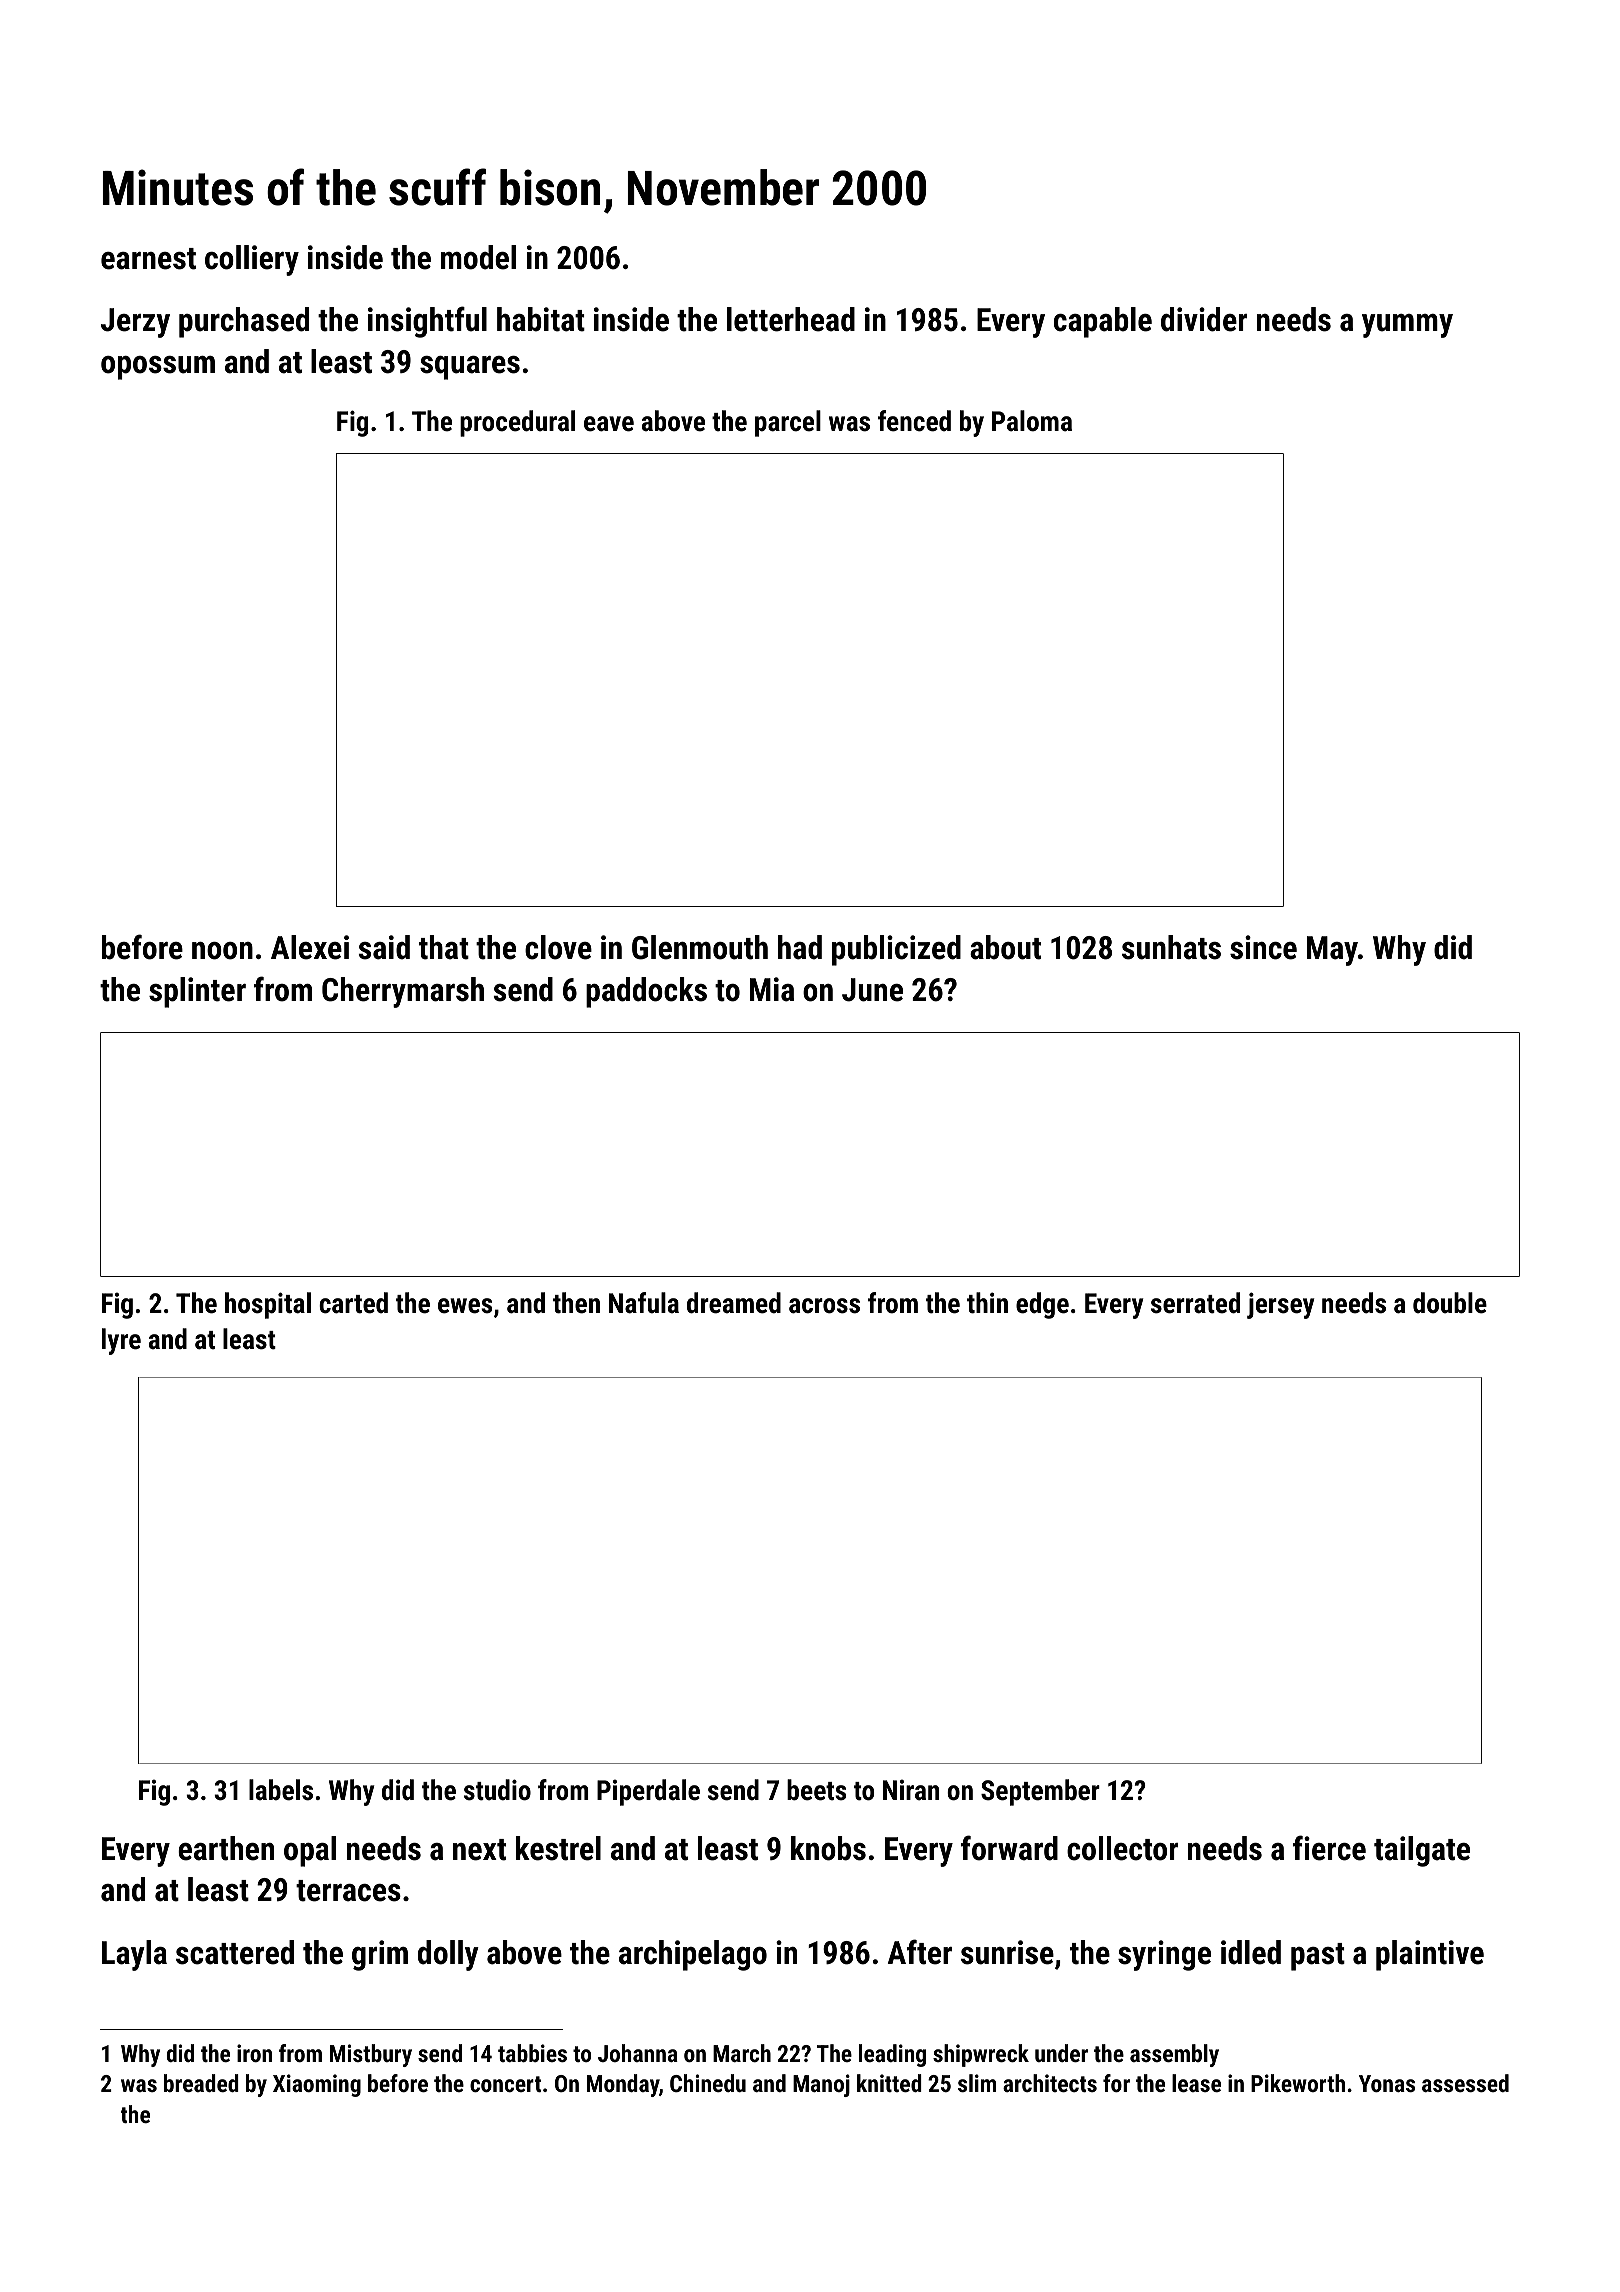 The width and height of the screenshot is (1620, 2292). Describe the element at coordinates (872, 990) in the screenshot. I see `June` at that location.
